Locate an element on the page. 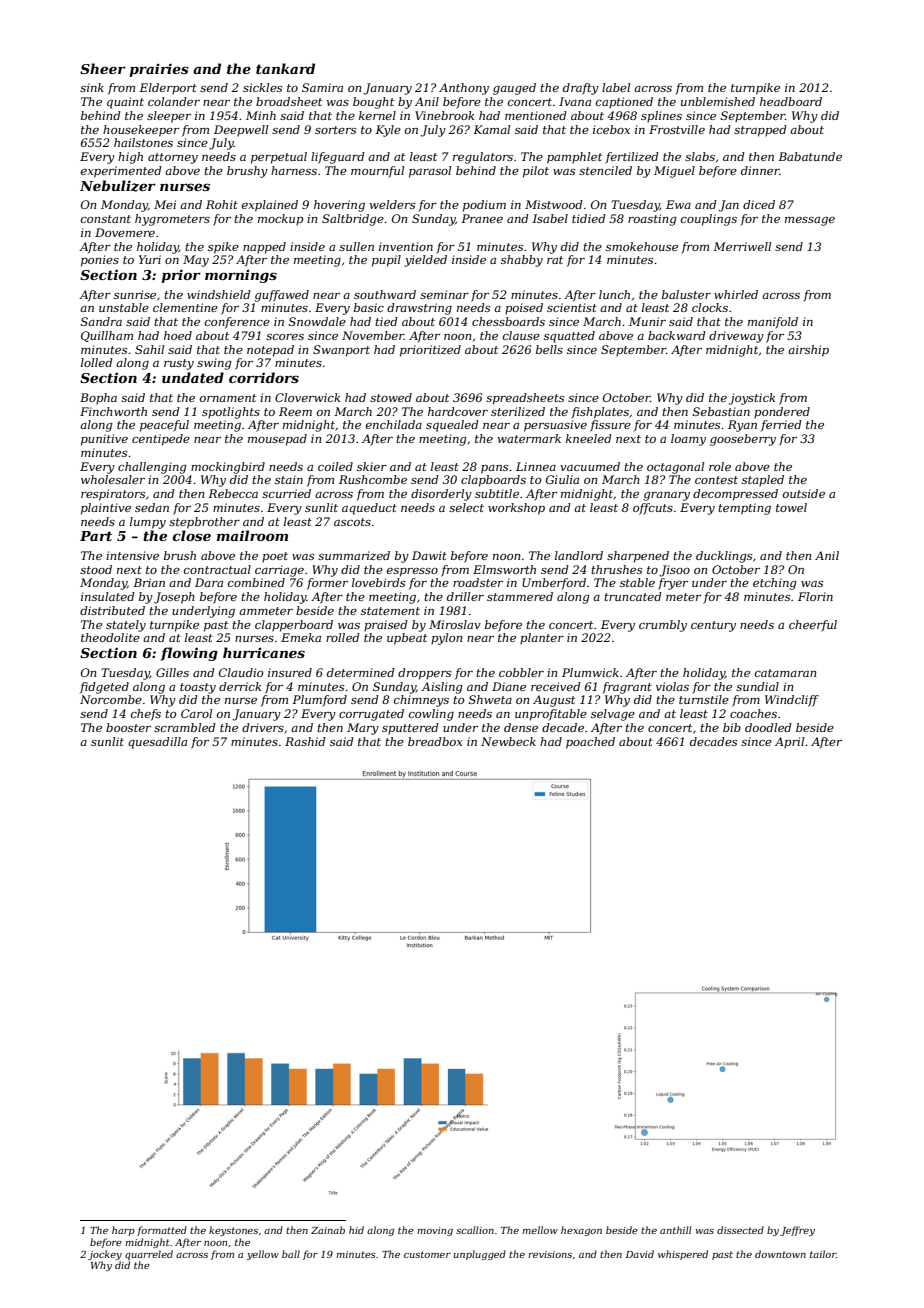 The height and width of the page is (1308, 924). pamphlet is located at coordinates (574, 158).
